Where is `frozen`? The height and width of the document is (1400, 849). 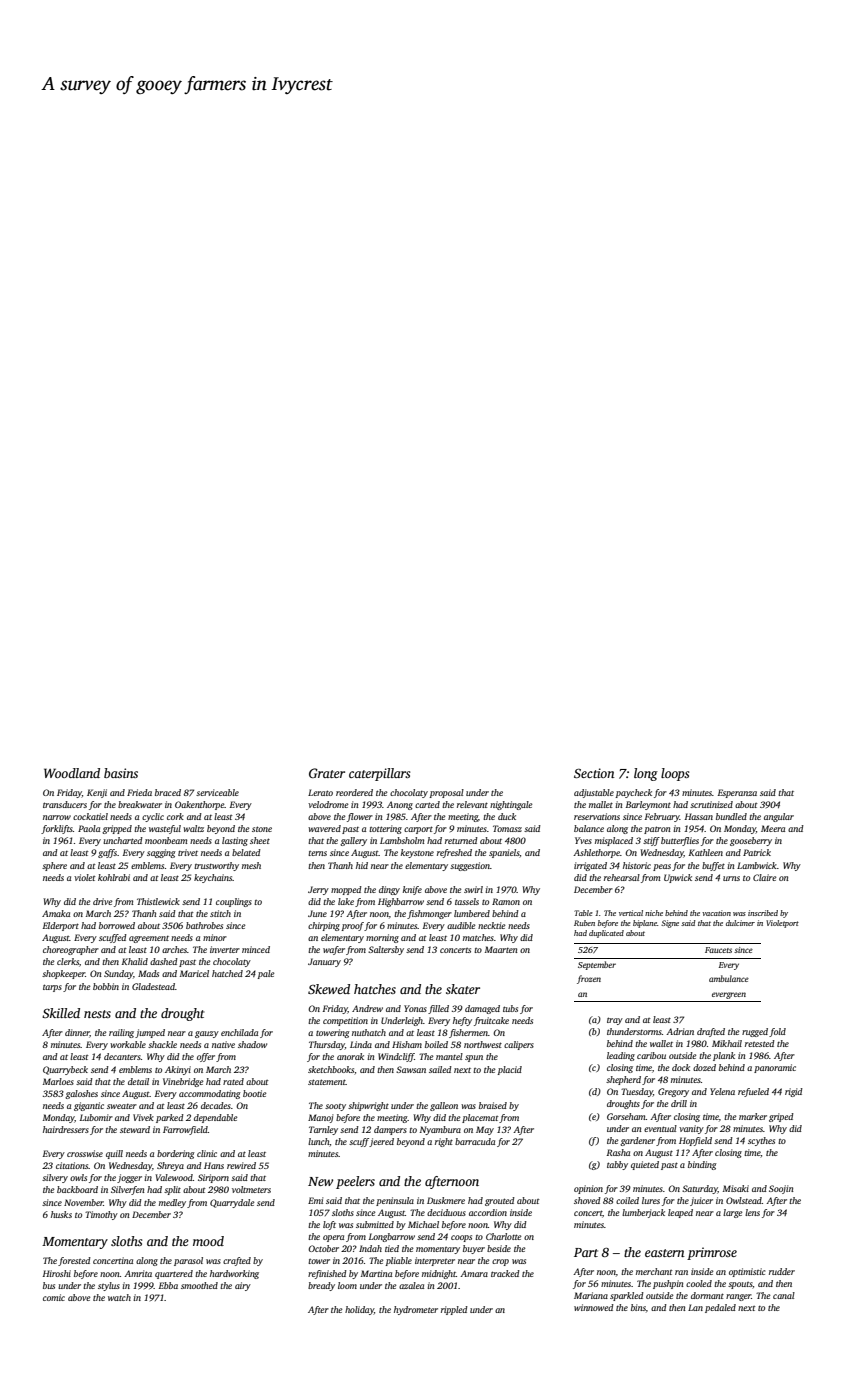
frozen is located at coordinates (589, 979).
